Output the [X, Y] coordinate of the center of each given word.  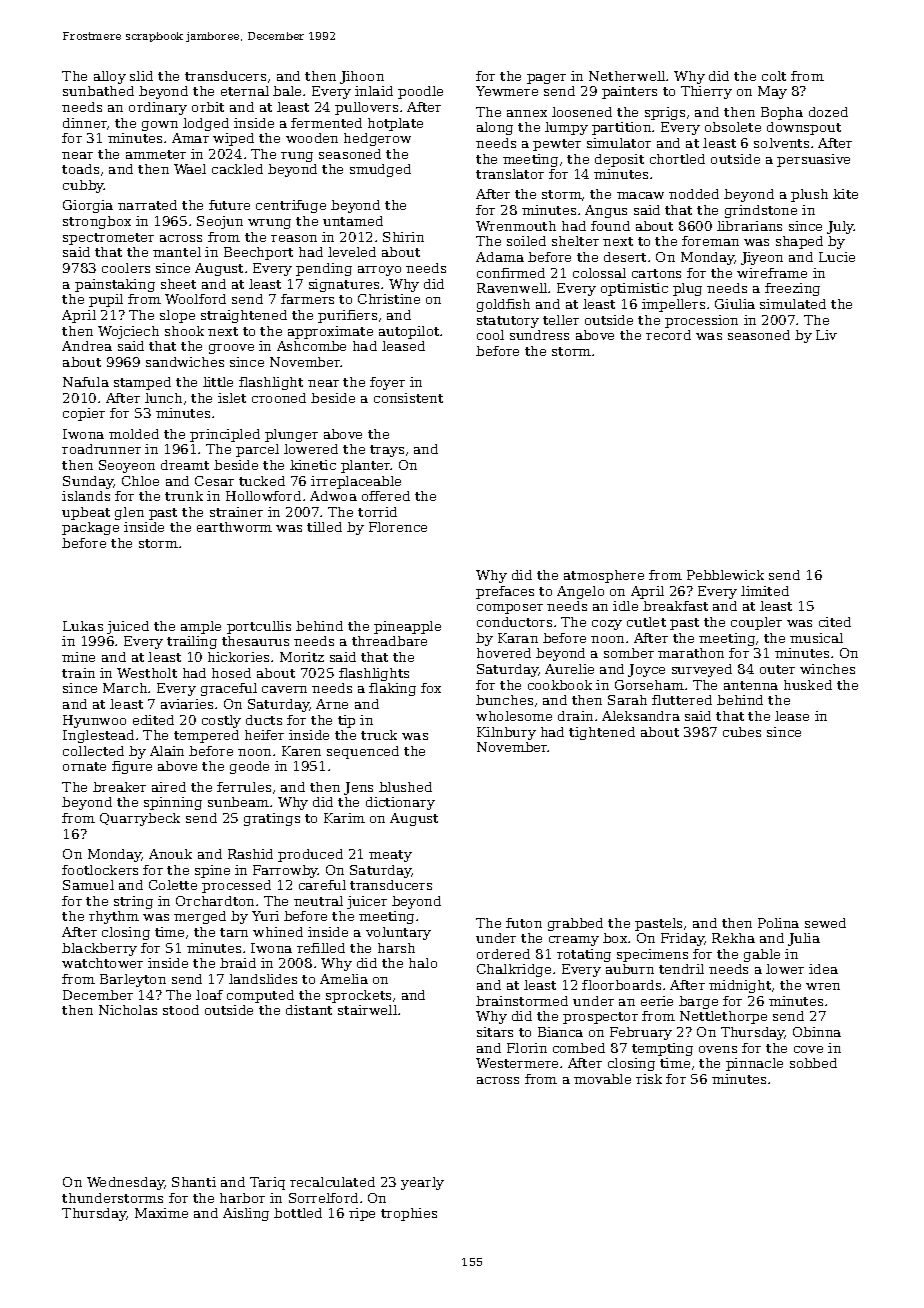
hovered [504, 653]
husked [808, 685]
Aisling [246, 1214]
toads [80, 169]
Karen [301, 751]
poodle [420, 92]
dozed [828, 112]
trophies [409, 1214]
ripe [362, 1214]
